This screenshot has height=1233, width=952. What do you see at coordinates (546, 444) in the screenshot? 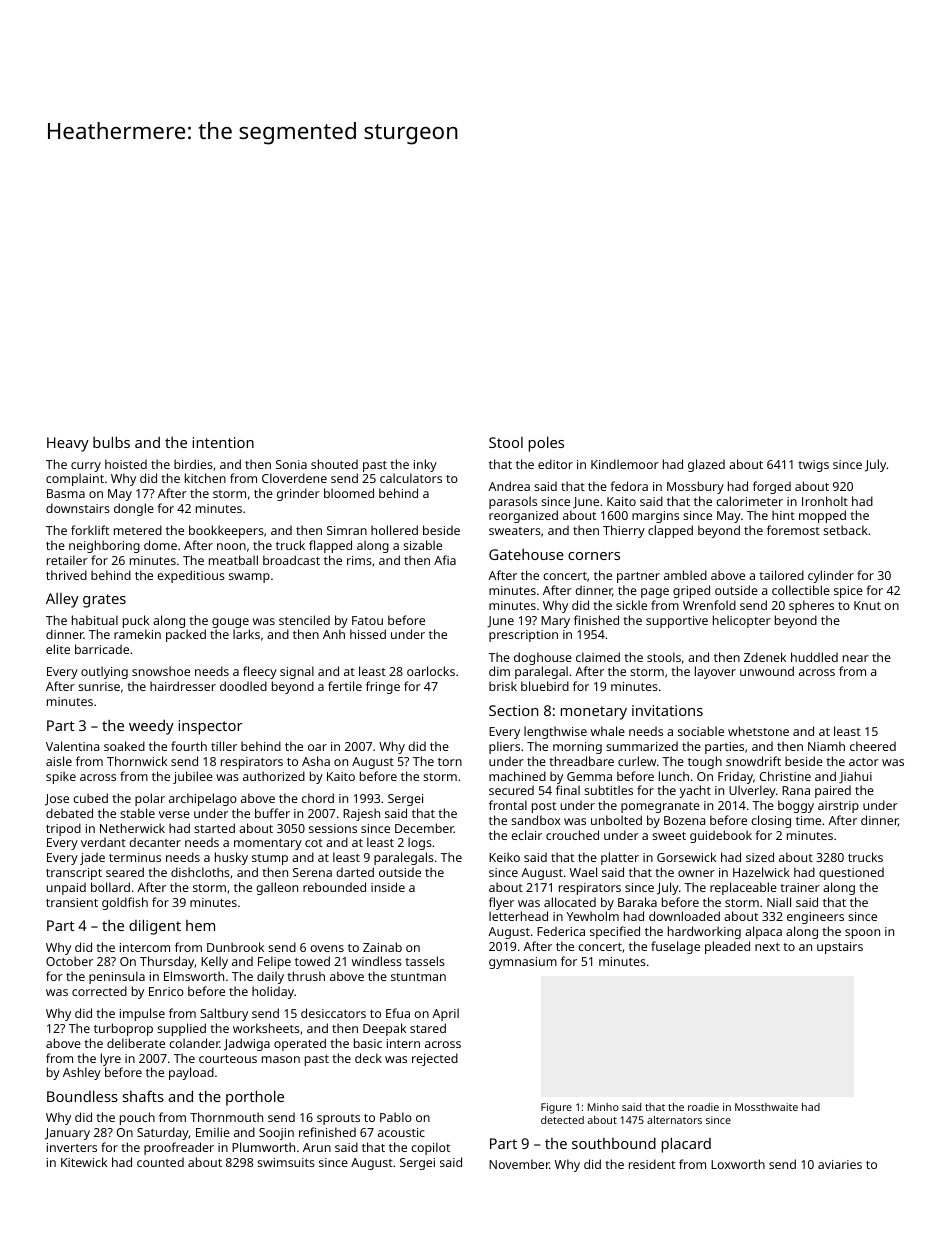
I see `poles` at bounding box center [546, 444].
